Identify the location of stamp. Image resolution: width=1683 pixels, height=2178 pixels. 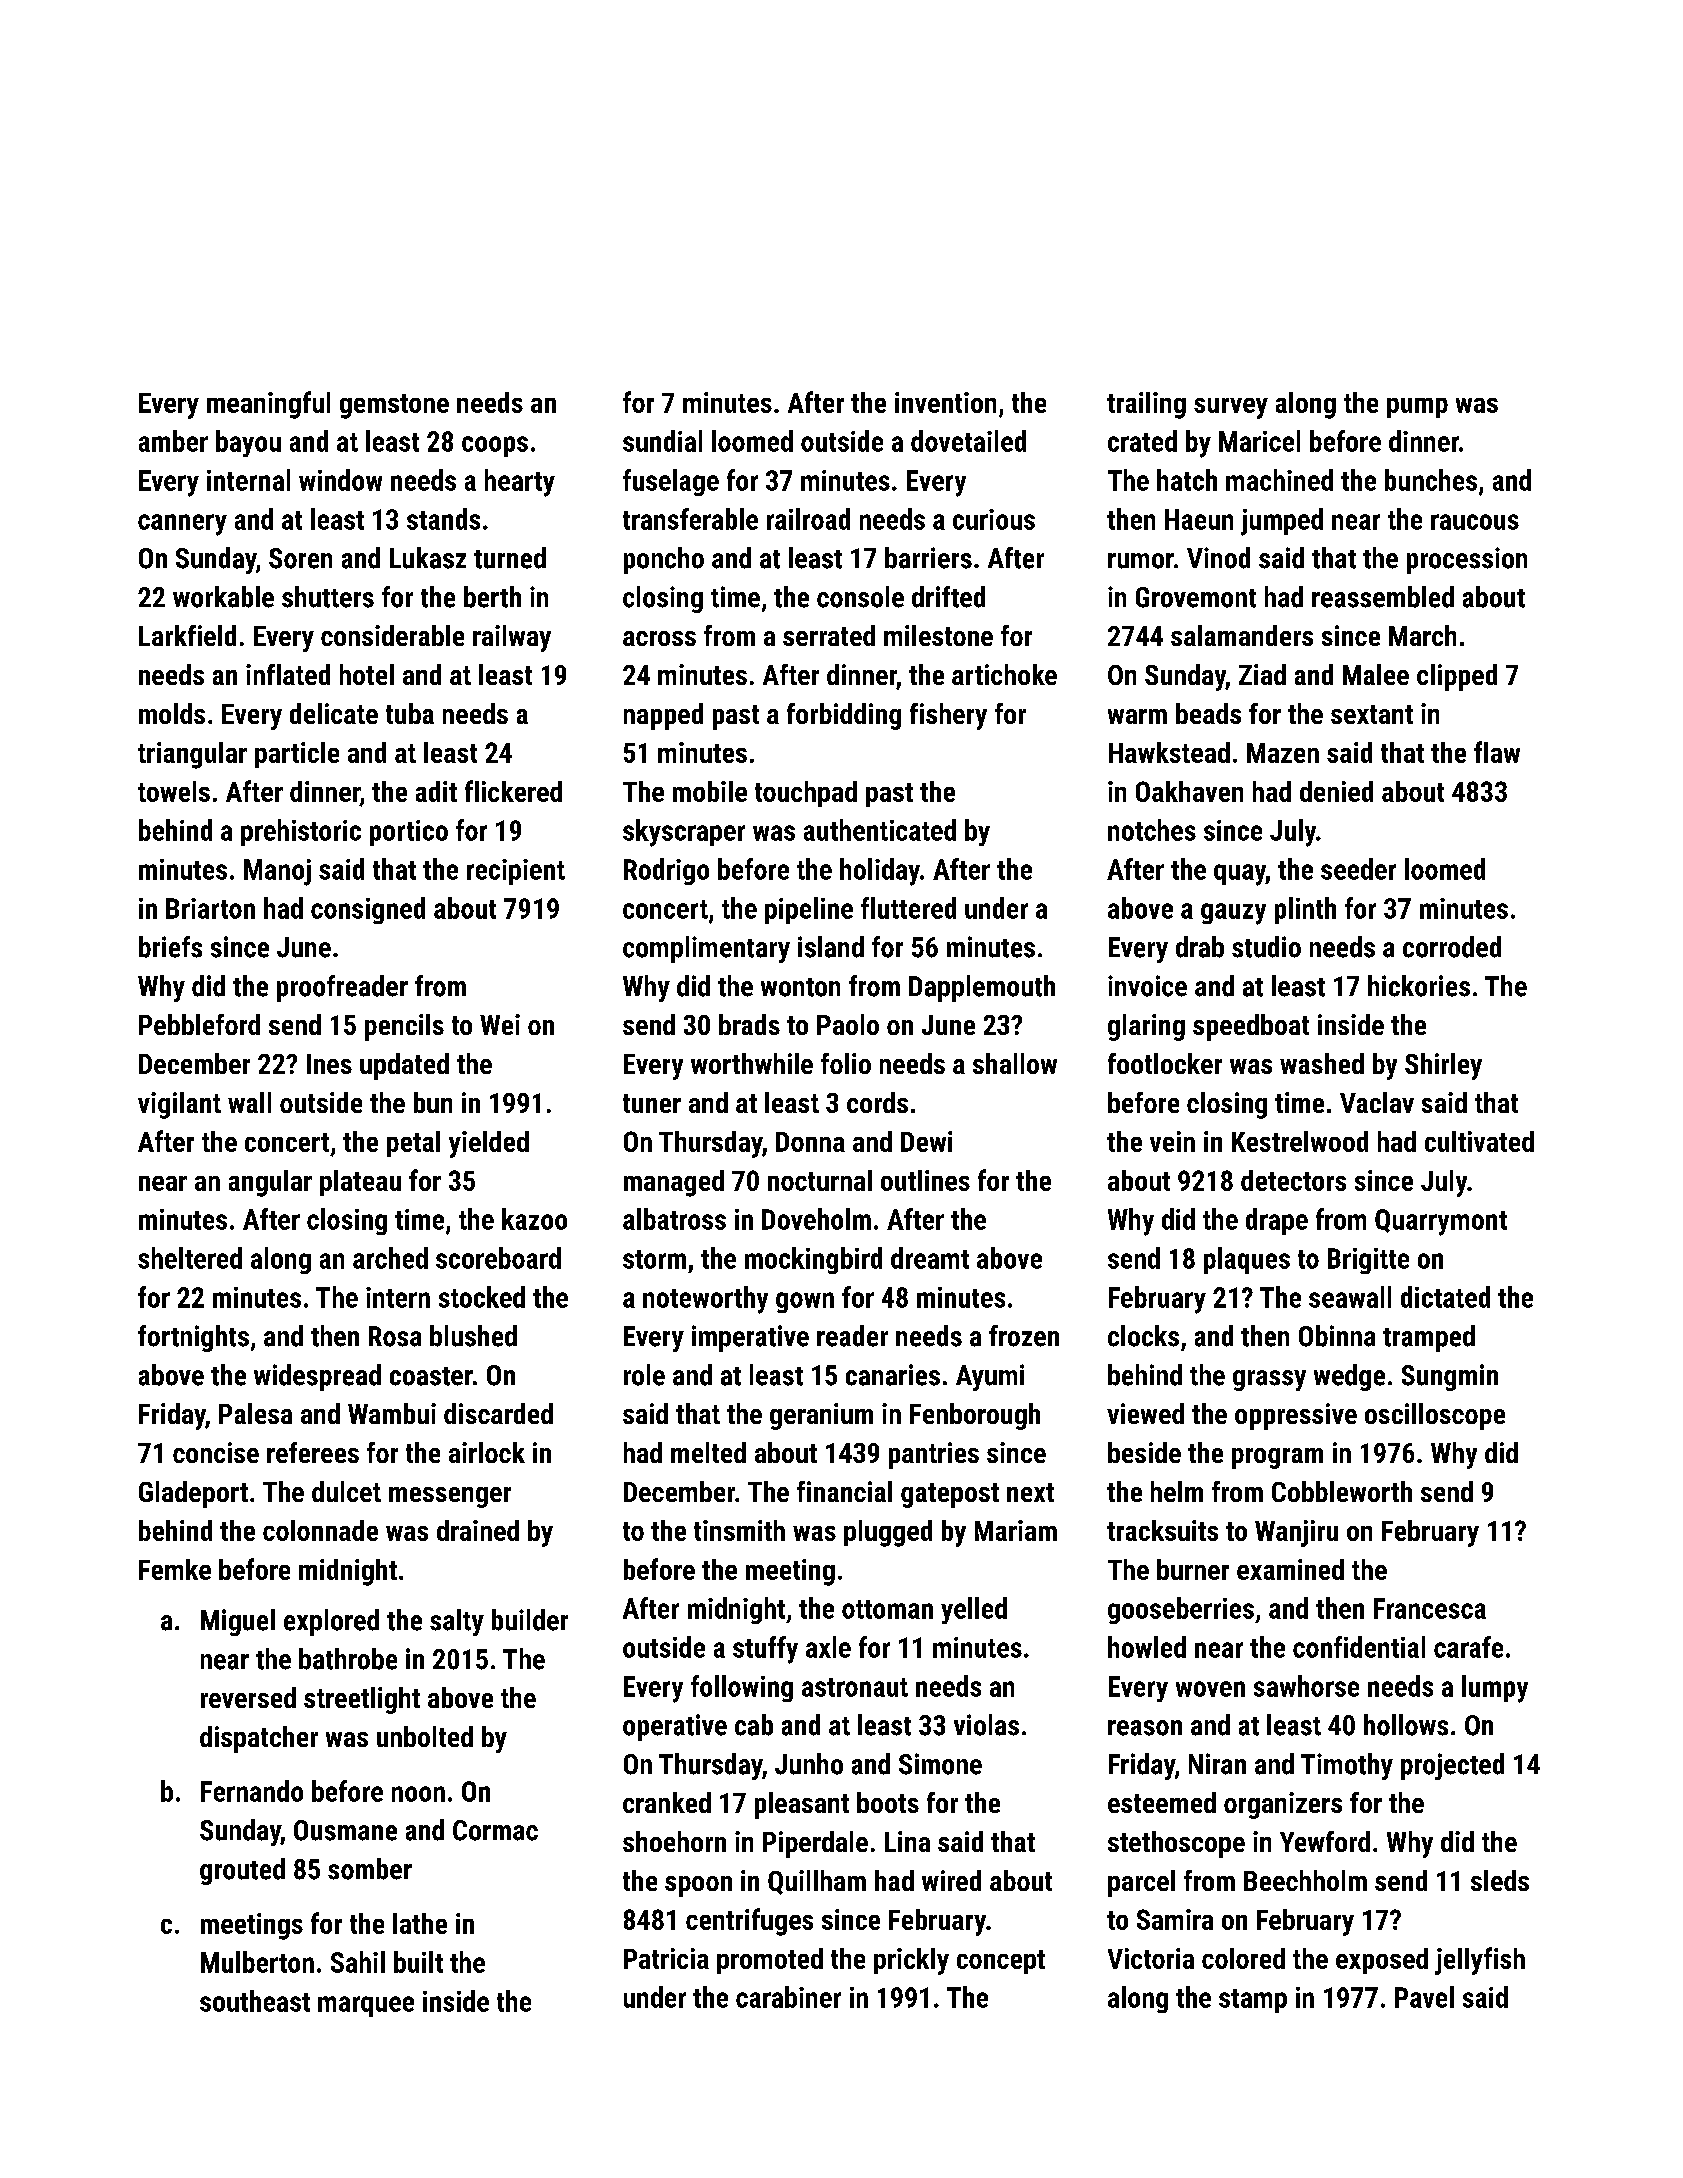
(1253, 2001).
